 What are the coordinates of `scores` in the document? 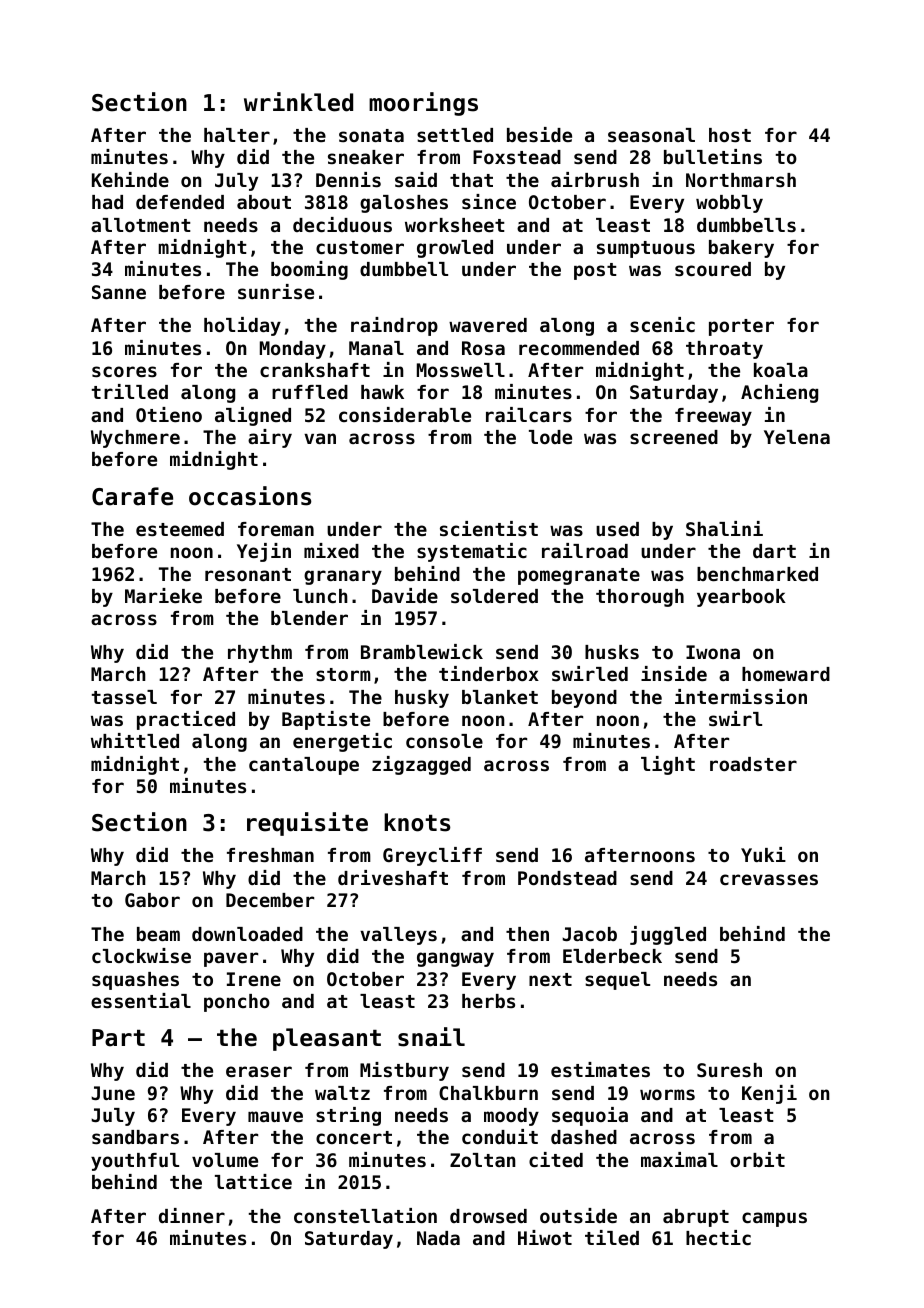 It's located at (124, 372).
